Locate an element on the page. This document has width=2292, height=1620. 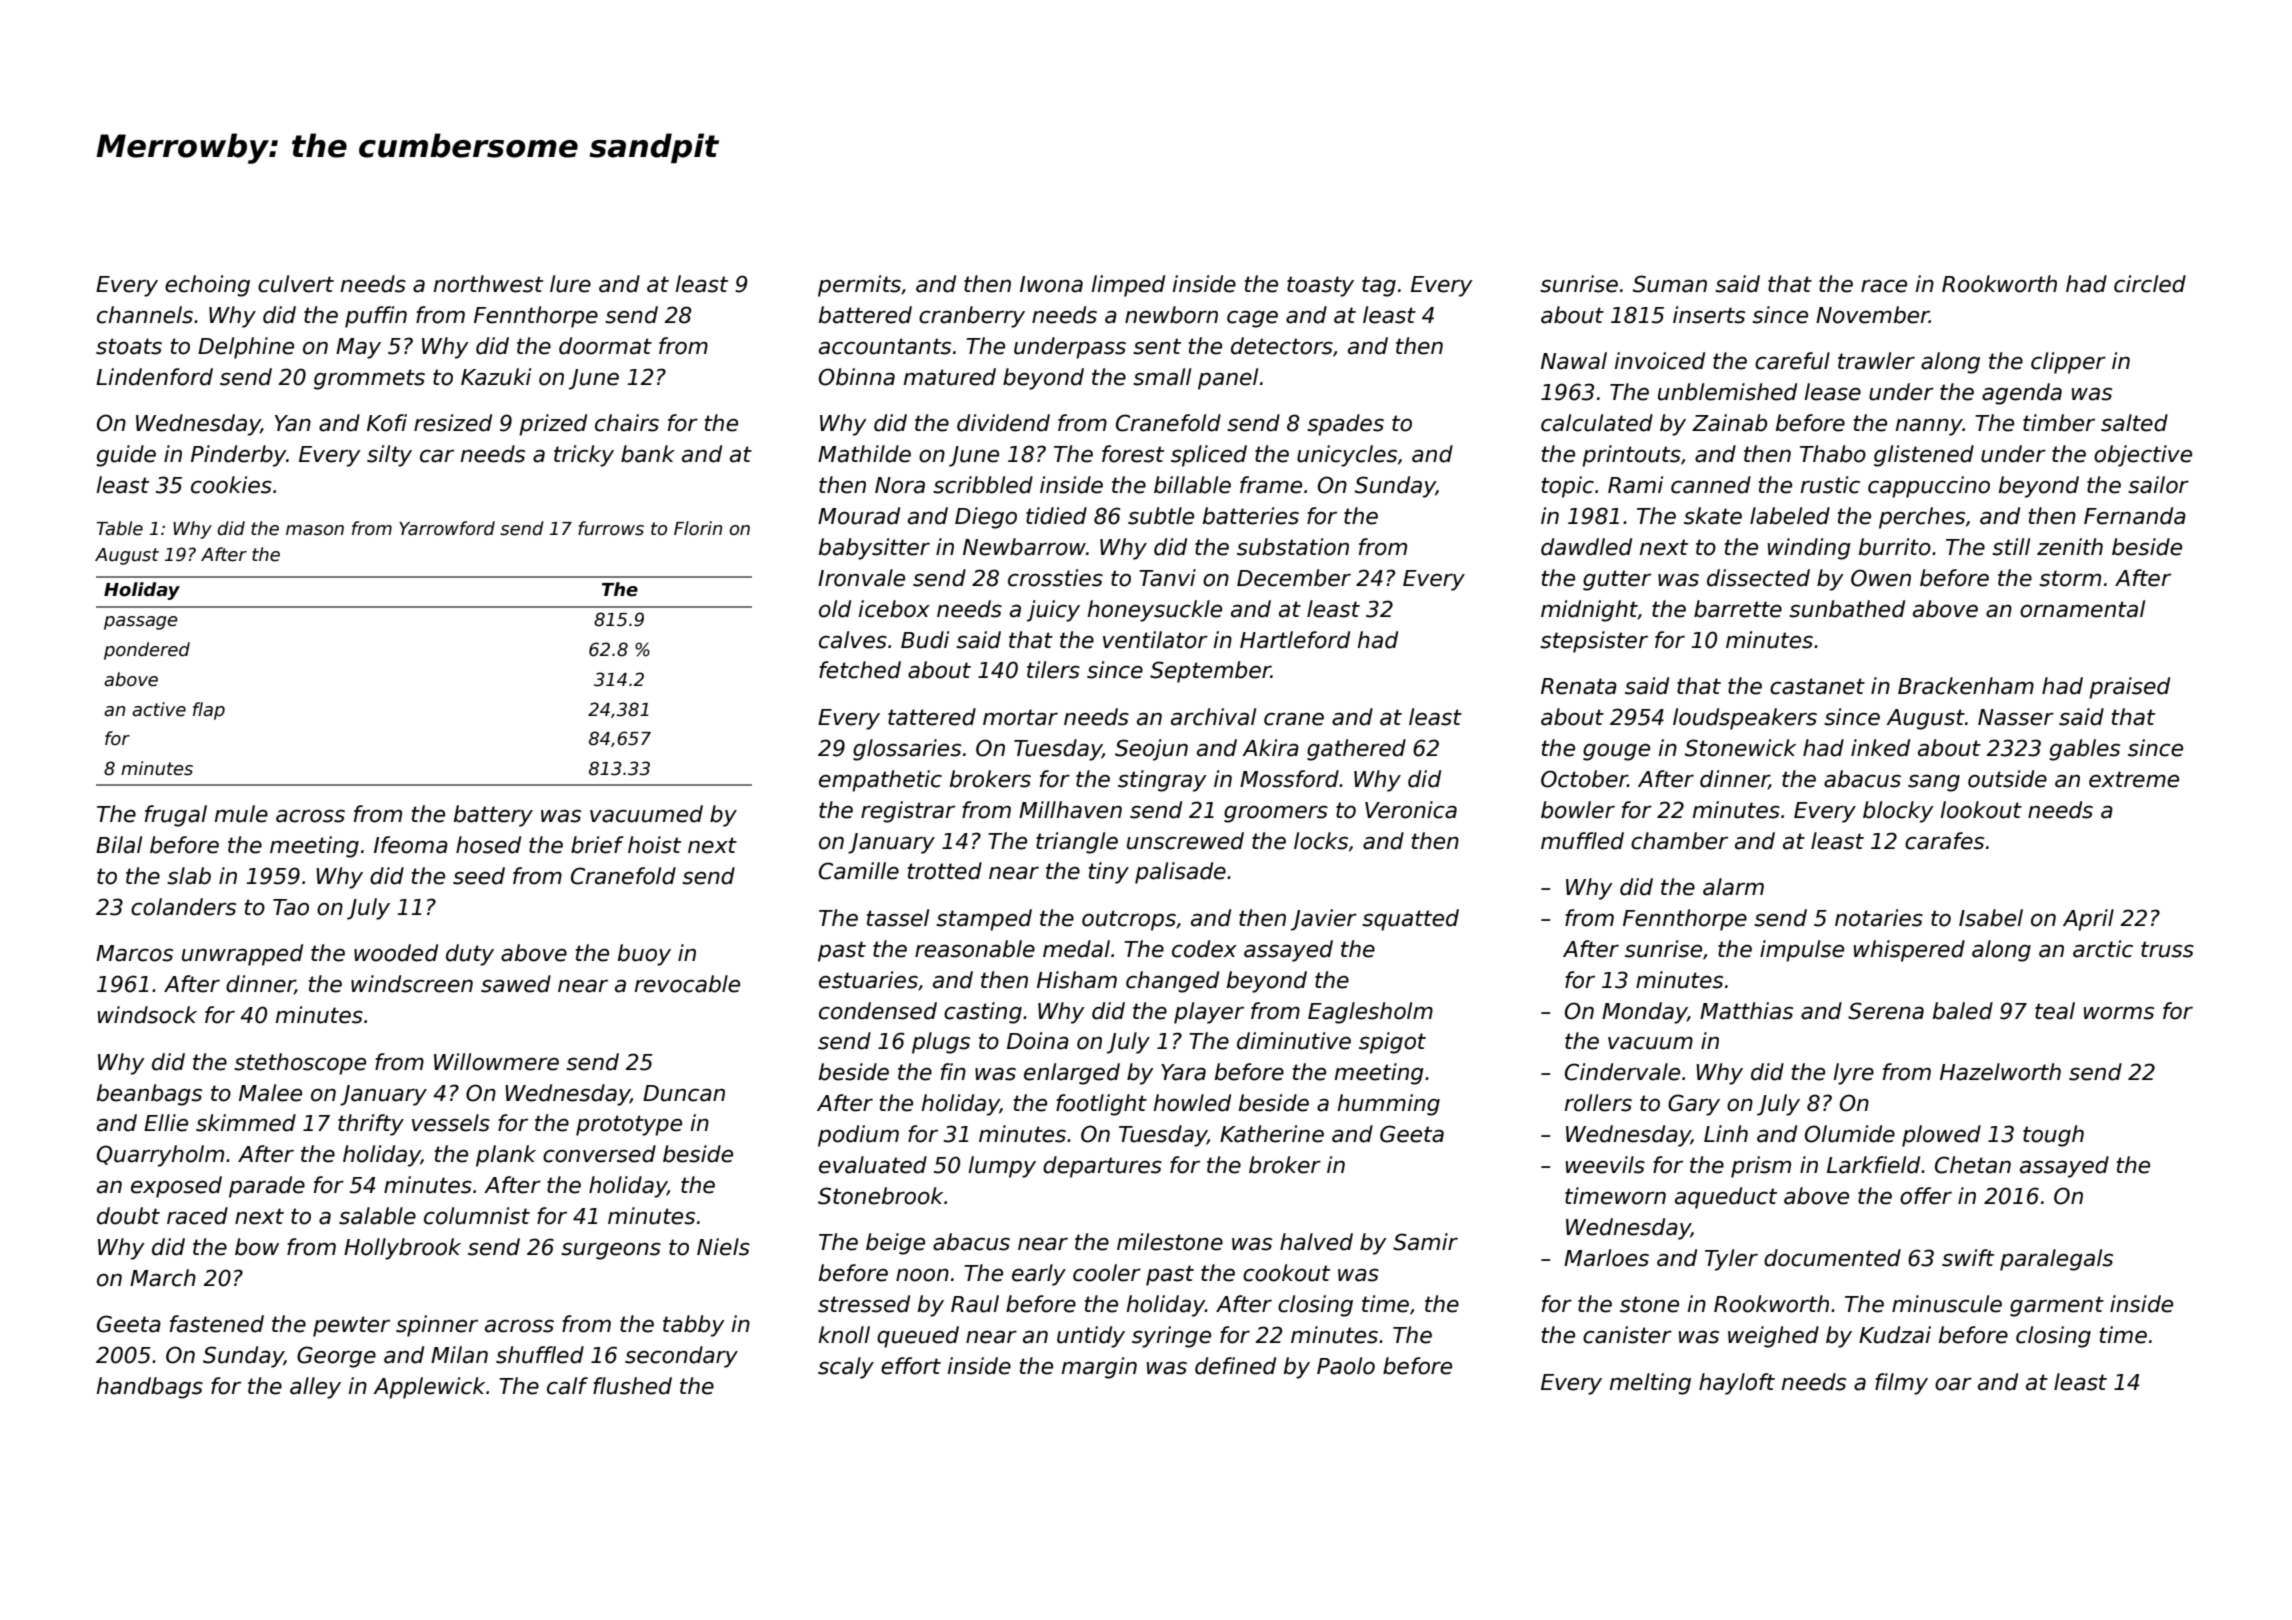
March is located at coordinates (163, 1278).
